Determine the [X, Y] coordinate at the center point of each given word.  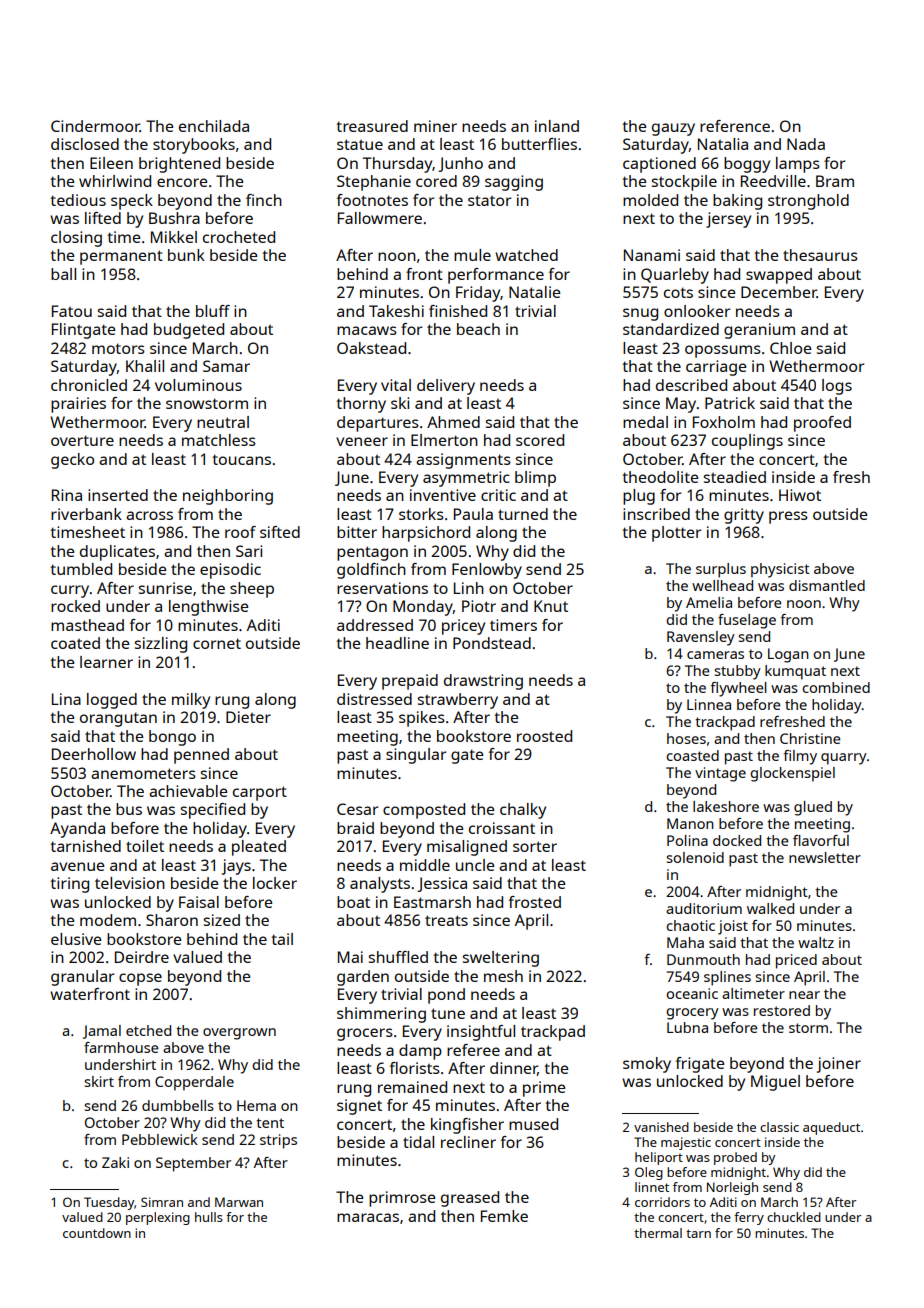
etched [148, 1030]
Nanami [652, 255]
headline [397, 643]
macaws [367, 330]
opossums [723, 351]
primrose [402, 1199]
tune [448, 1013]
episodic [230, 571]
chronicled [89, 385]
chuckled [794, 1217]
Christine [810, 738]
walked [770, 908]
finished [458, 311]
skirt [99, 1081]
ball [63, 274]
